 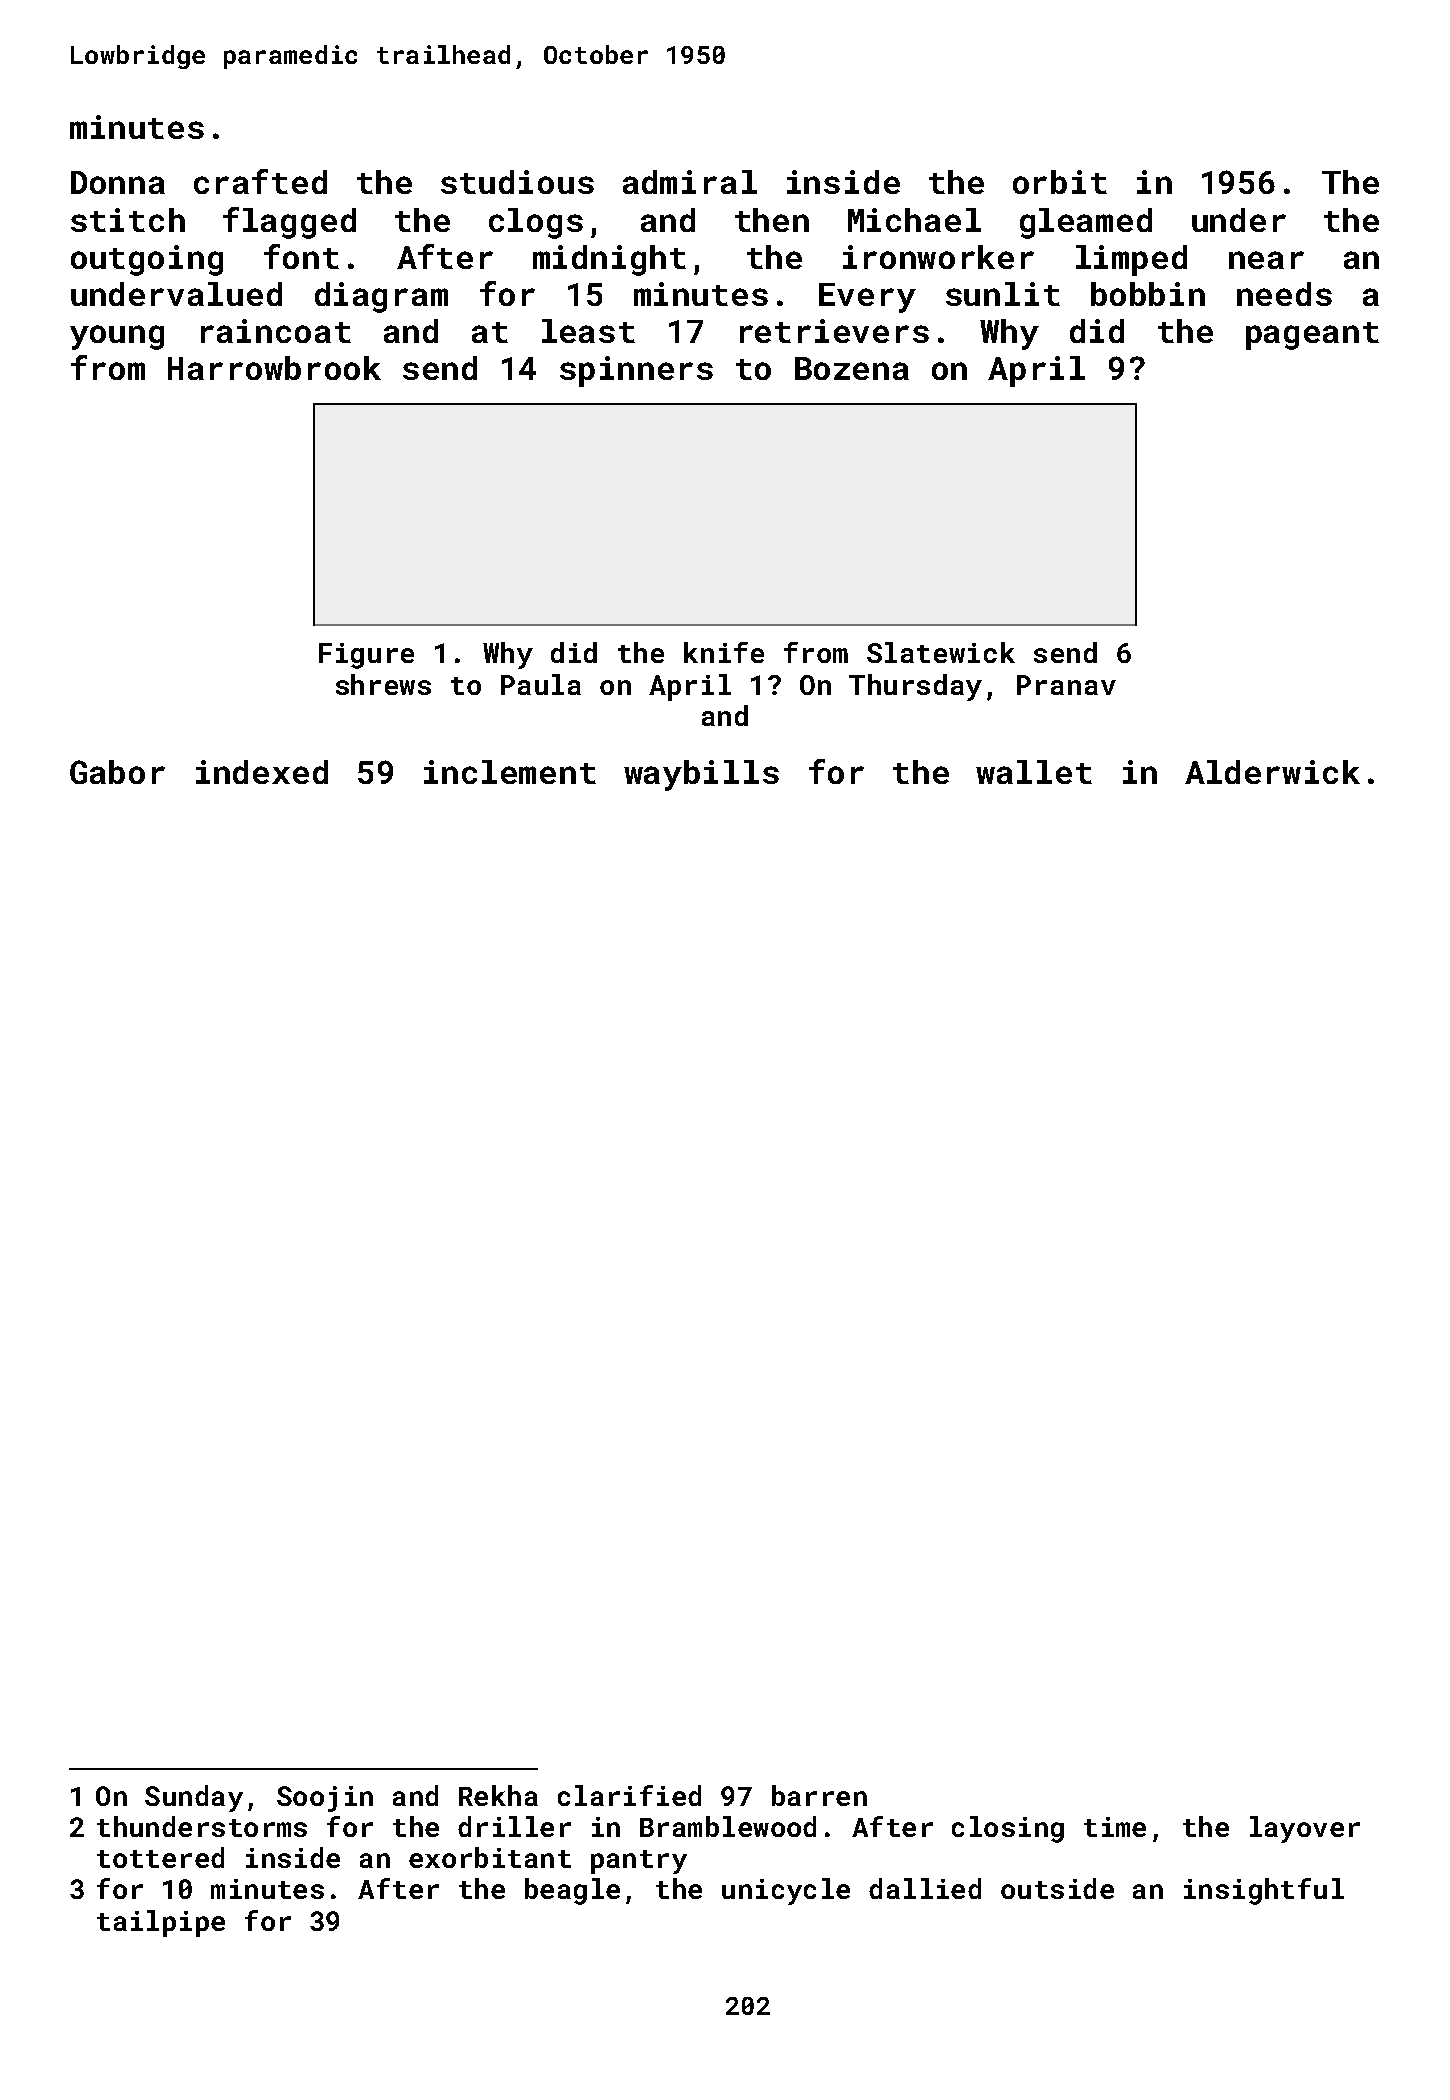 What do you see at coordinates (194, 1798) in the screenshot?
I see `Sunday` at bounding box center [194, 1798].
